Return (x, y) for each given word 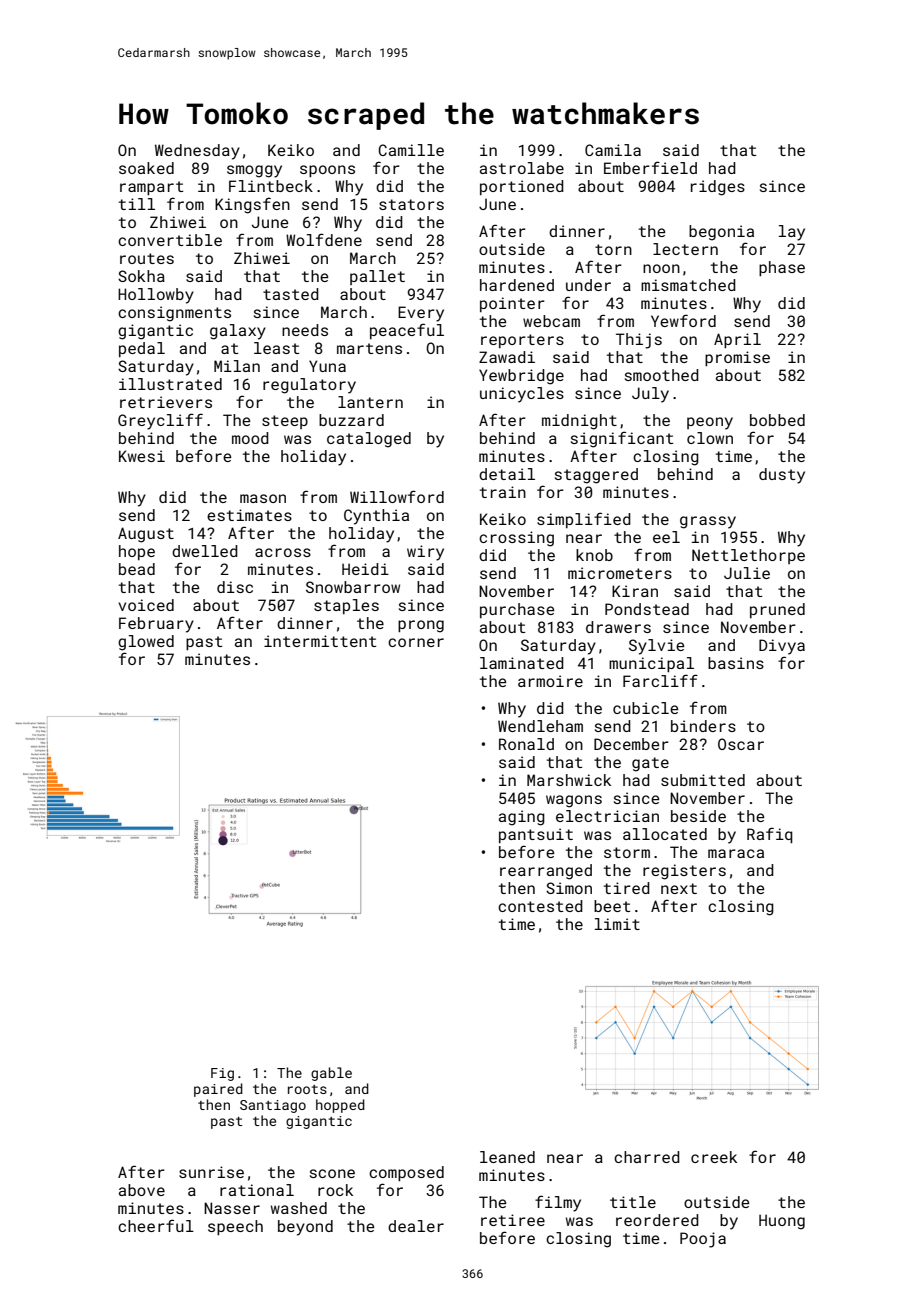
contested (540, 906)
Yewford (683, 320)
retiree (513, 1220)
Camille (411, 150)
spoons (327, 171)
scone (332, 1173)
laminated (522, 663)
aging (522, 818)
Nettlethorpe (748, 556)
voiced (146, 605)
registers (684, 872)
